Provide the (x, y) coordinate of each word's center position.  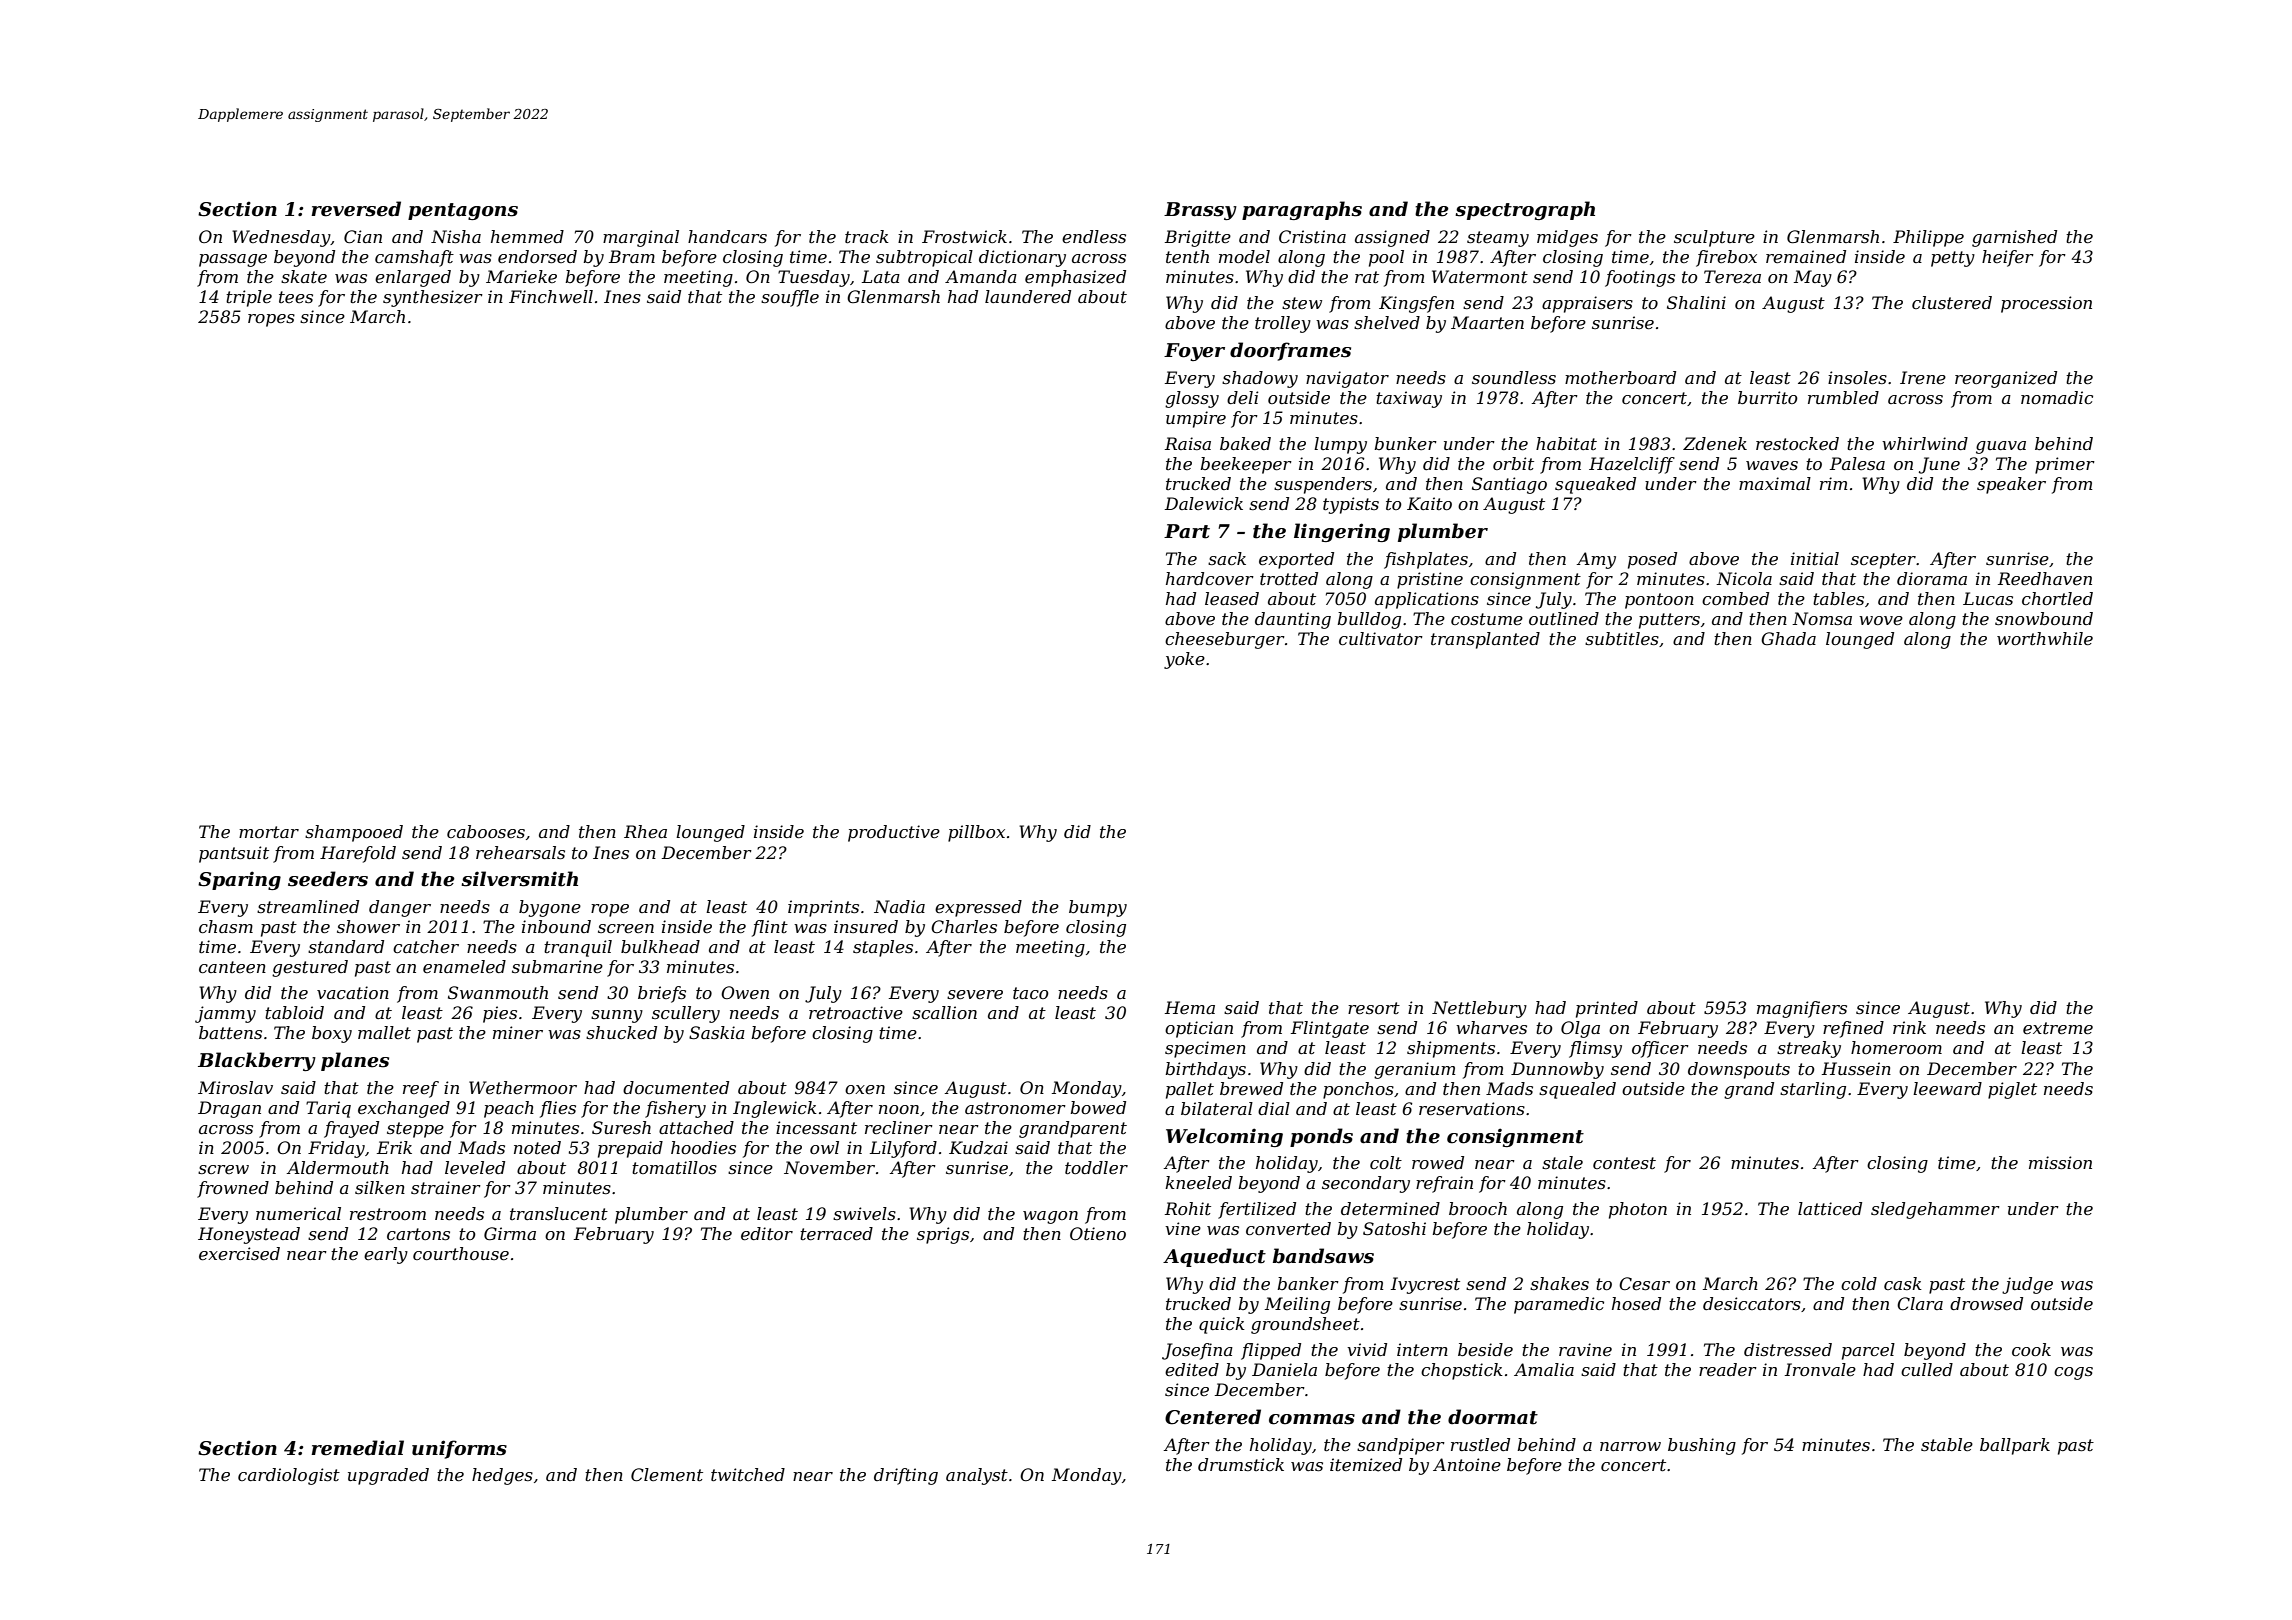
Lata (881, 276)
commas (1312, 1419)
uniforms (459, 1449)
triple (249, 298)
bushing (1702, 1446)
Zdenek (1715, 443)
